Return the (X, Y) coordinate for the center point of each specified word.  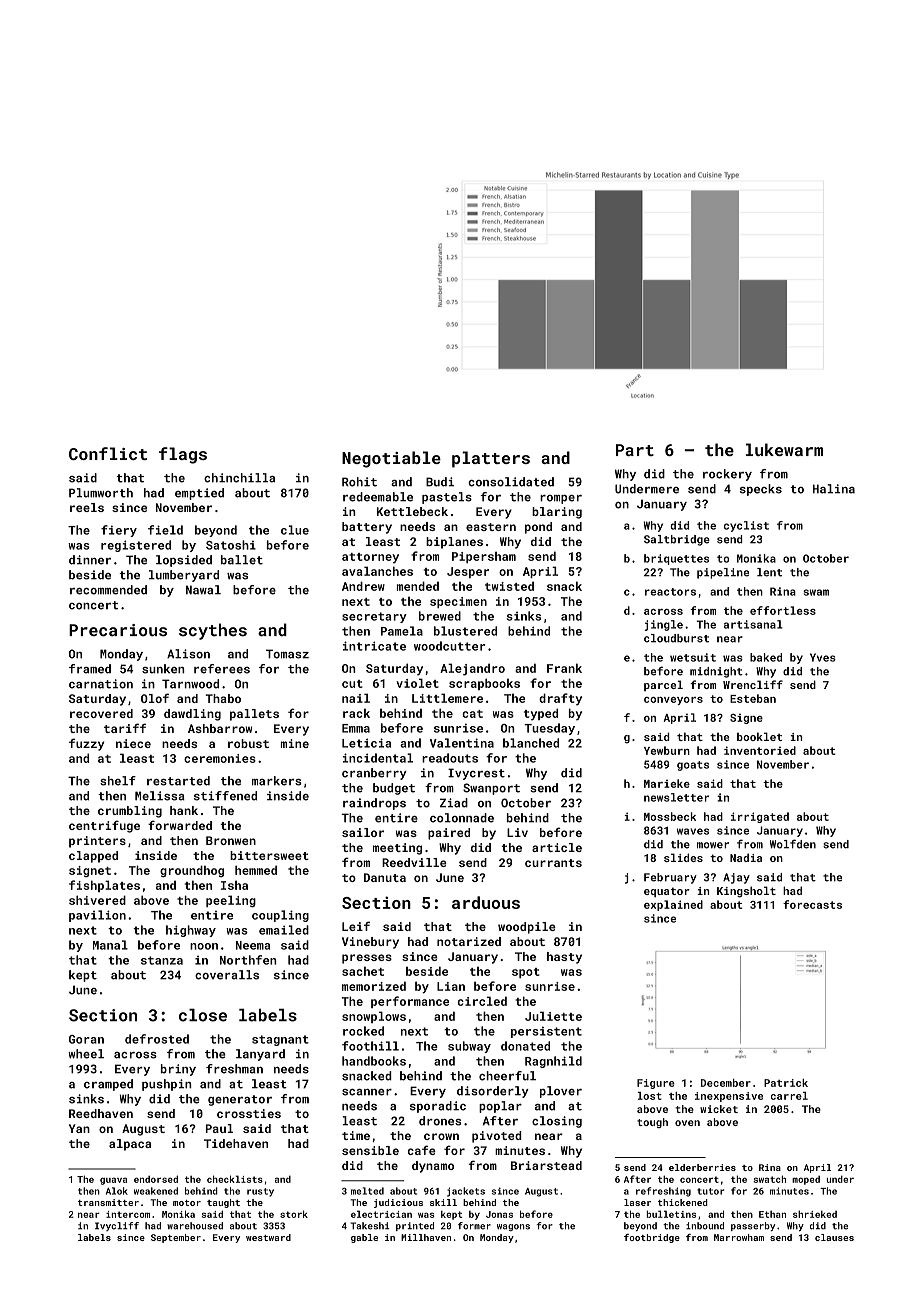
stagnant (280, 1040)
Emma (356, 728)
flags (183, 455)
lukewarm (784, 449)
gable (364, 1238)
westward (268, 1237)
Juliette (553, 1016)
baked (766, 657)
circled (482, 1001)
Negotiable (391, 459)
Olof (155, 698)
